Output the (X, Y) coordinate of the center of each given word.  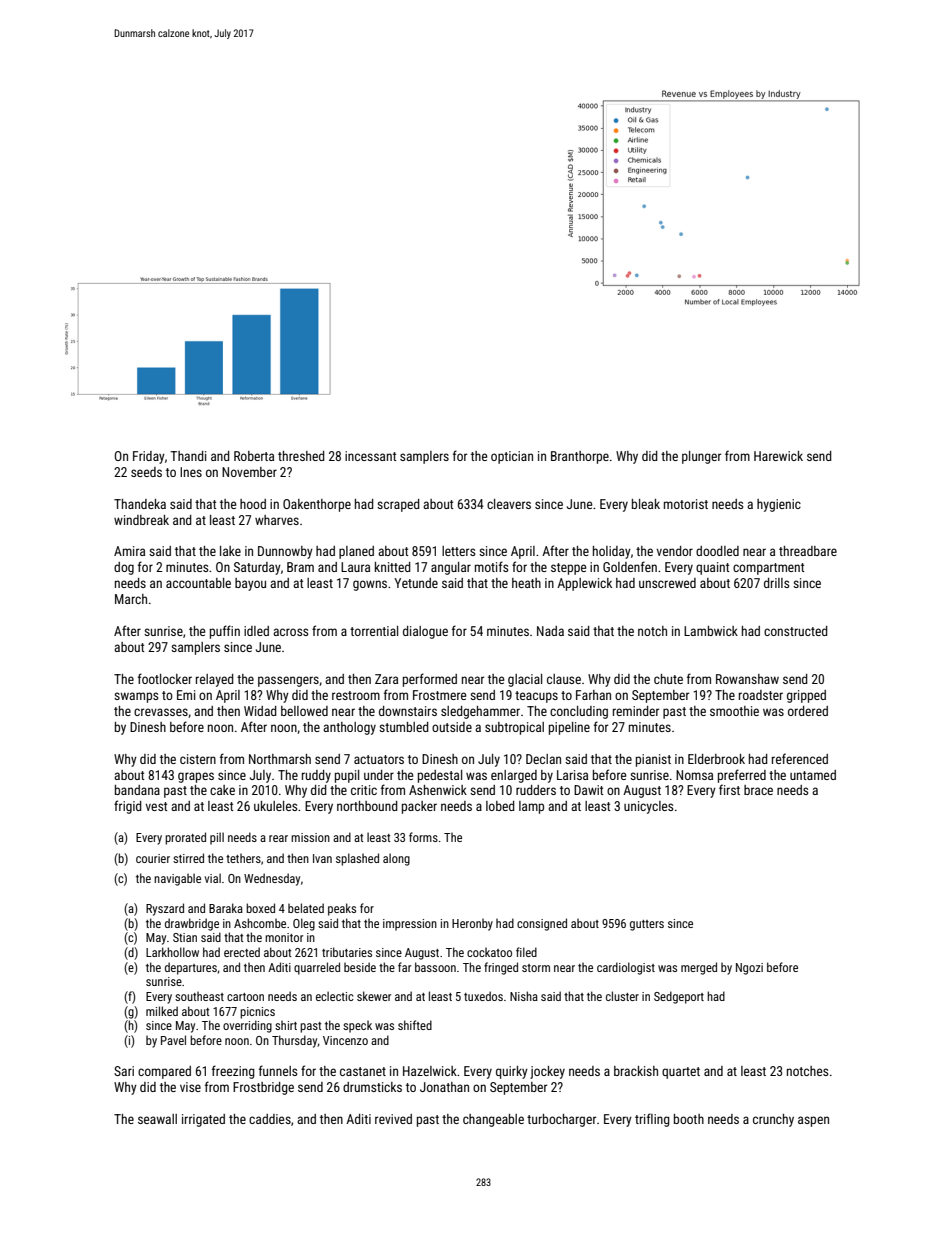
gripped (806, 696)
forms (423, 837)
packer (419, 807)
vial (213, 878)
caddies (270, 1119)
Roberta (254, 456)
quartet (681, 1073)
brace (758, 790)
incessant (370, 456)
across (290, 632)
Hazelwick (430, 1071)
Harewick (778, 456)
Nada (550, 631)
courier (153, 858)
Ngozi (749, 969)
